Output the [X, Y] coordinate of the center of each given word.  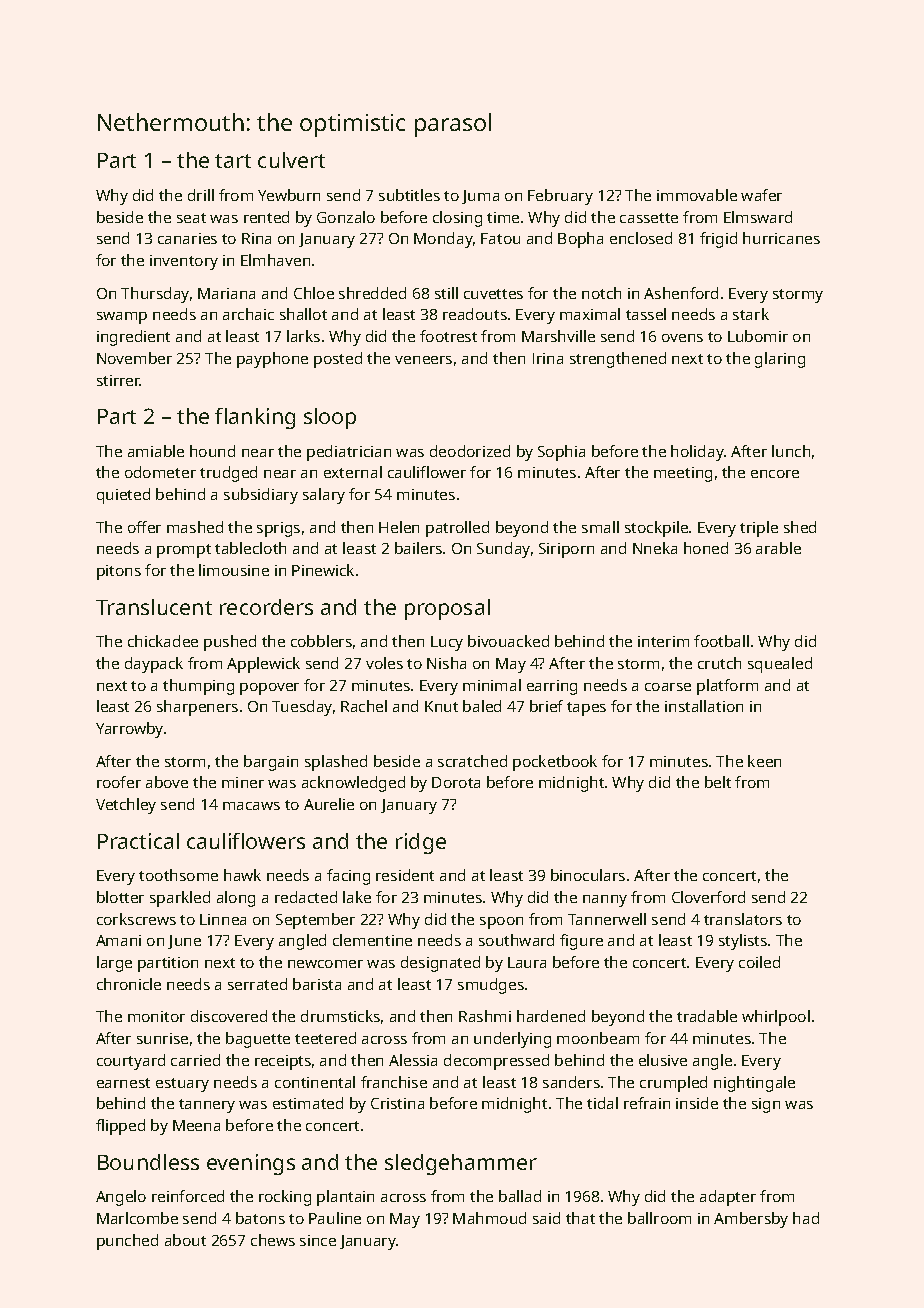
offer [144, 527]
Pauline [335, 1218]
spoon [501, 923]
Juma [480, 197]
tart [233, 161]
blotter [120, 897]
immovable [697, 195]
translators [743, 919]
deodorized [470, 451]
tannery [207, 1106]
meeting [683, 474]
